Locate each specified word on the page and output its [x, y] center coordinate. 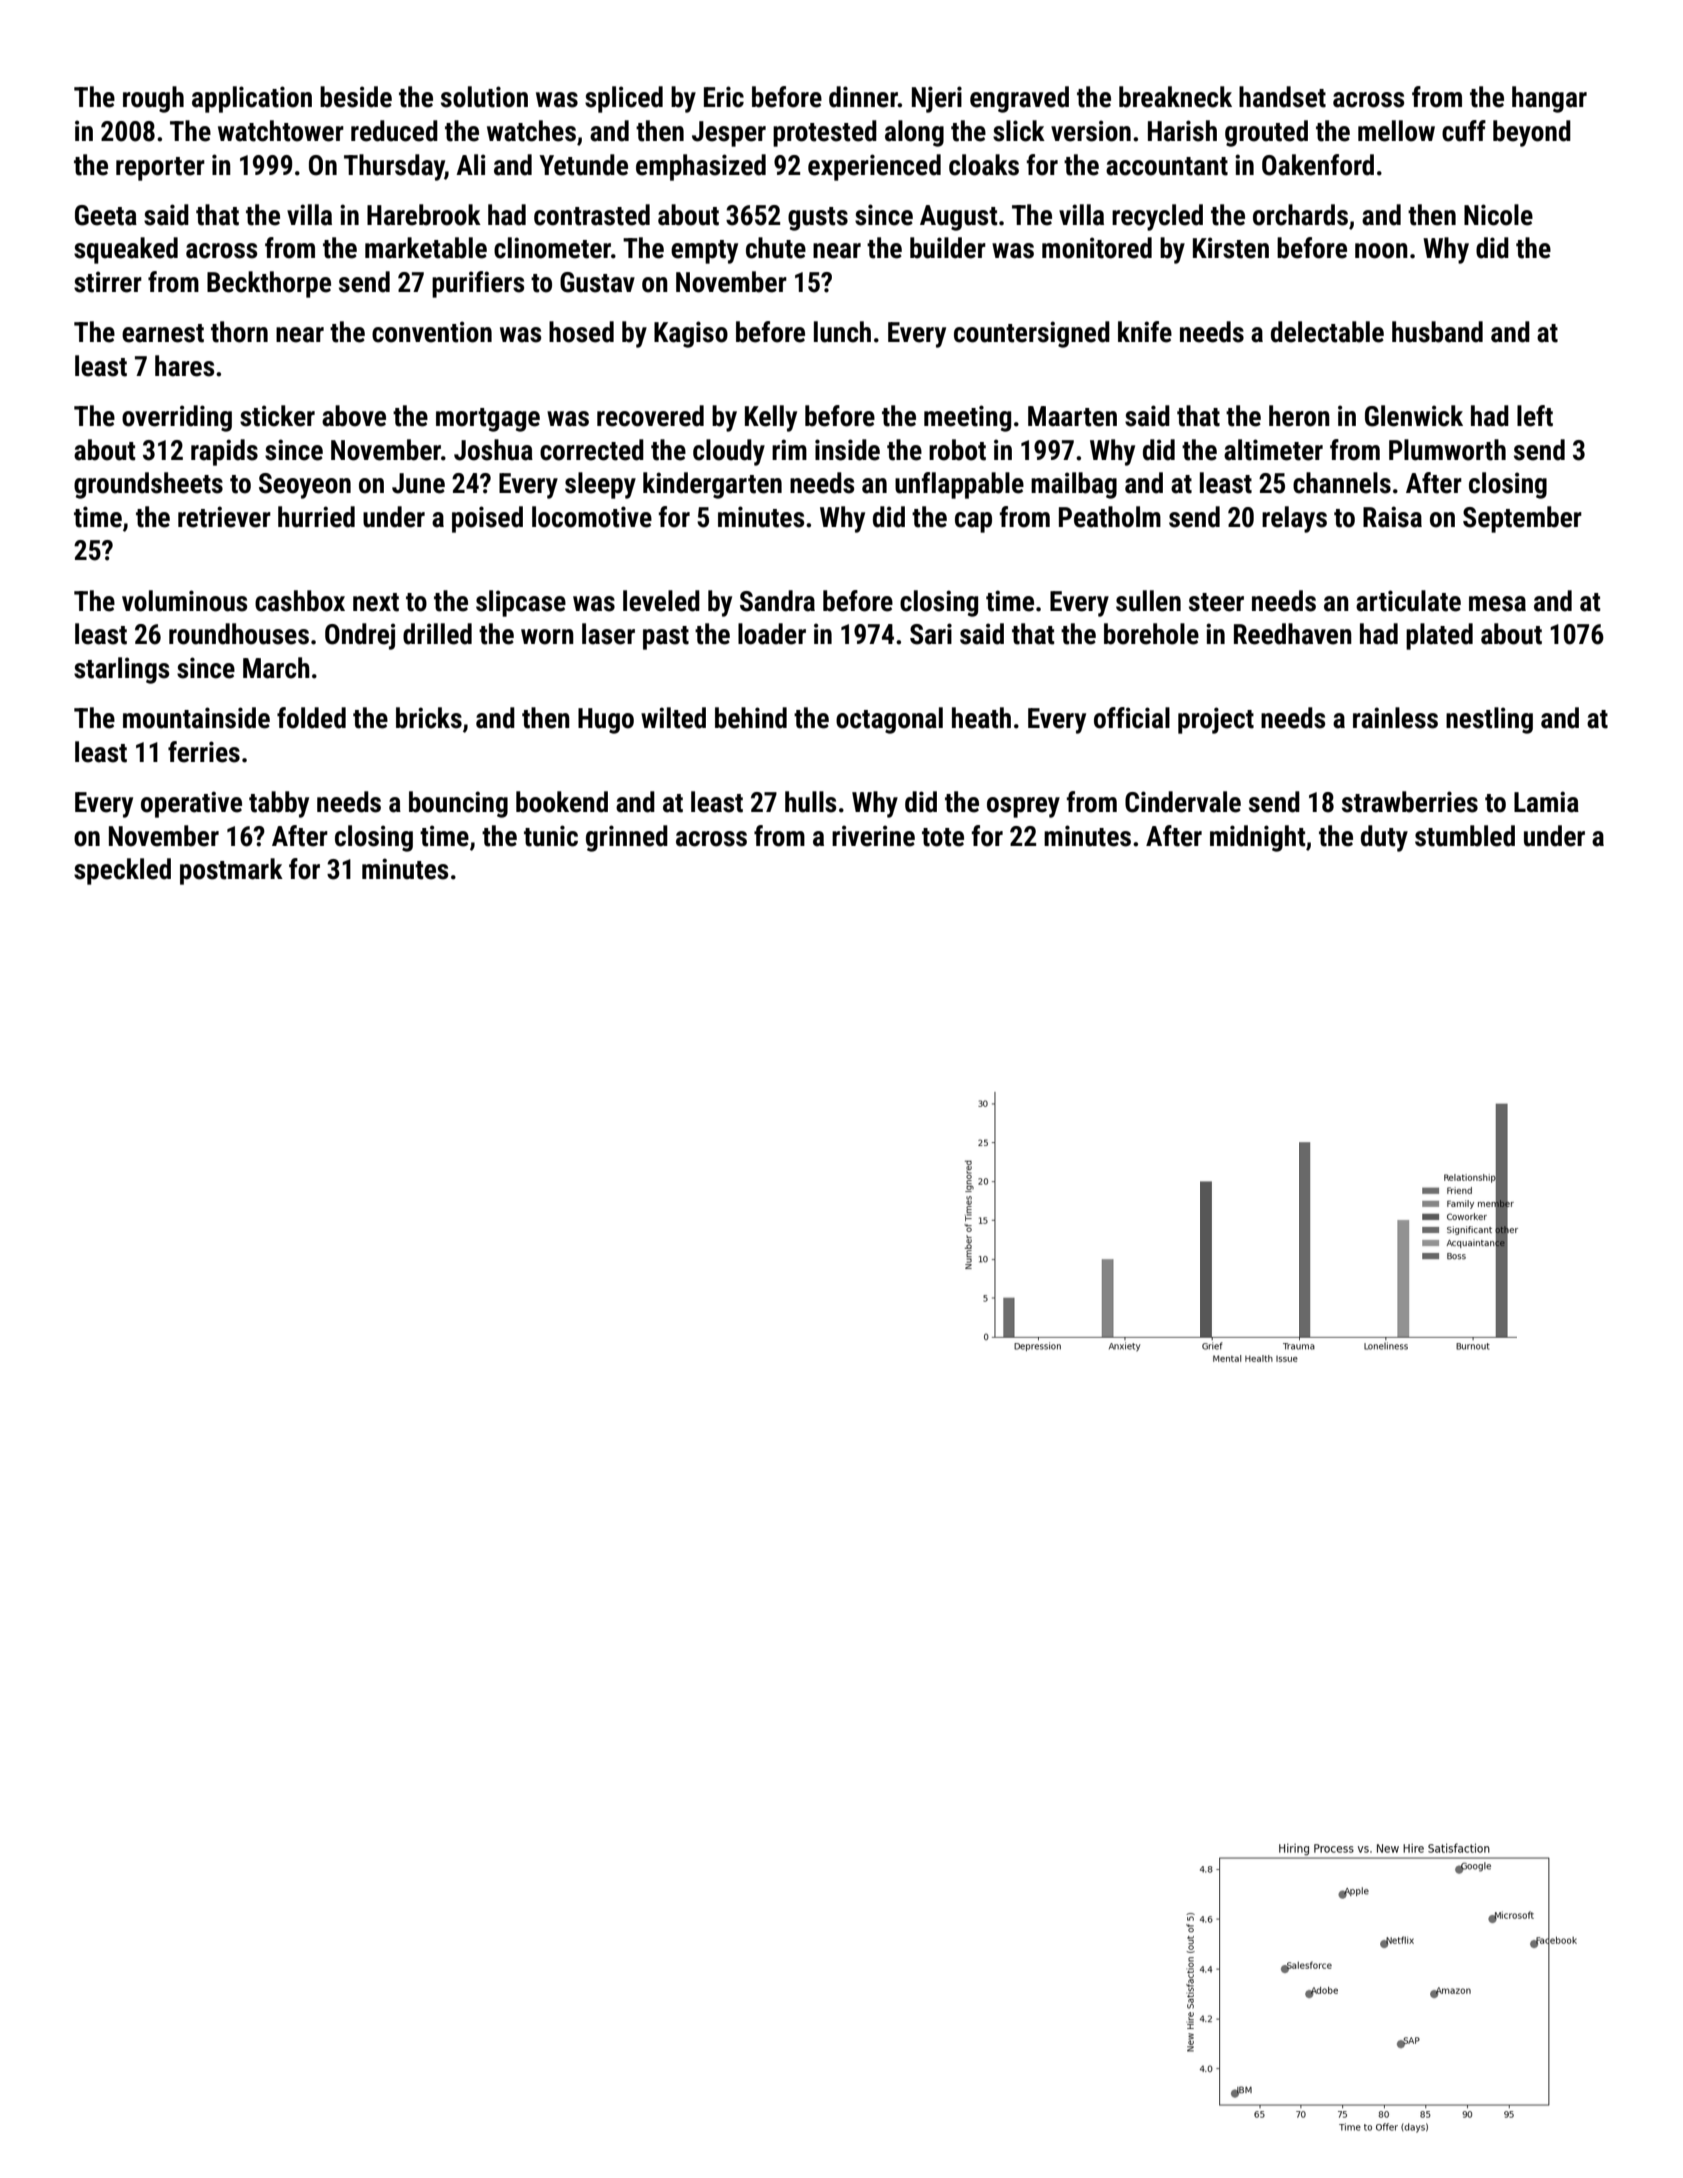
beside [356, 97]
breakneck [1175, 97]
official [1132, 718]
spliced [624, 99]
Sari [931, 634]
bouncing [458, 804]
